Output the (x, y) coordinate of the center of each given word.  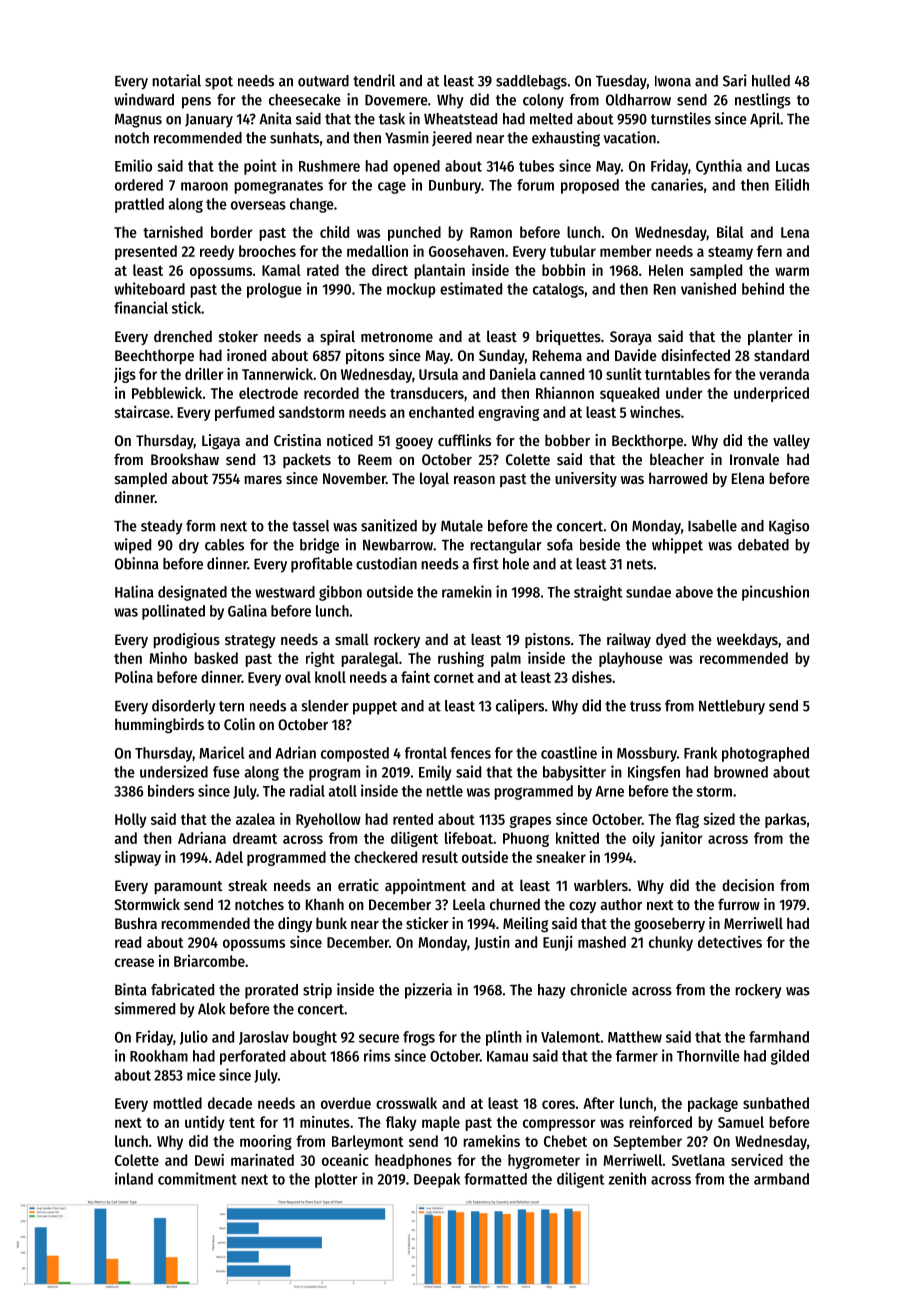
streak (248, 885)
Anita (275, 118)
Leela (469, 904)
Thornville (708, 1055)
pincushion (775, 593)
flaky (401, 1123)
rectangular (506, 546)
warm (792, 271)
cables (224, 545)
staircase (142, 412)
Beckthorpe (647, 441)
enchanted (441, 412)
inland (134, 1178)
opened (416, 167)
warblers (601, 885)
